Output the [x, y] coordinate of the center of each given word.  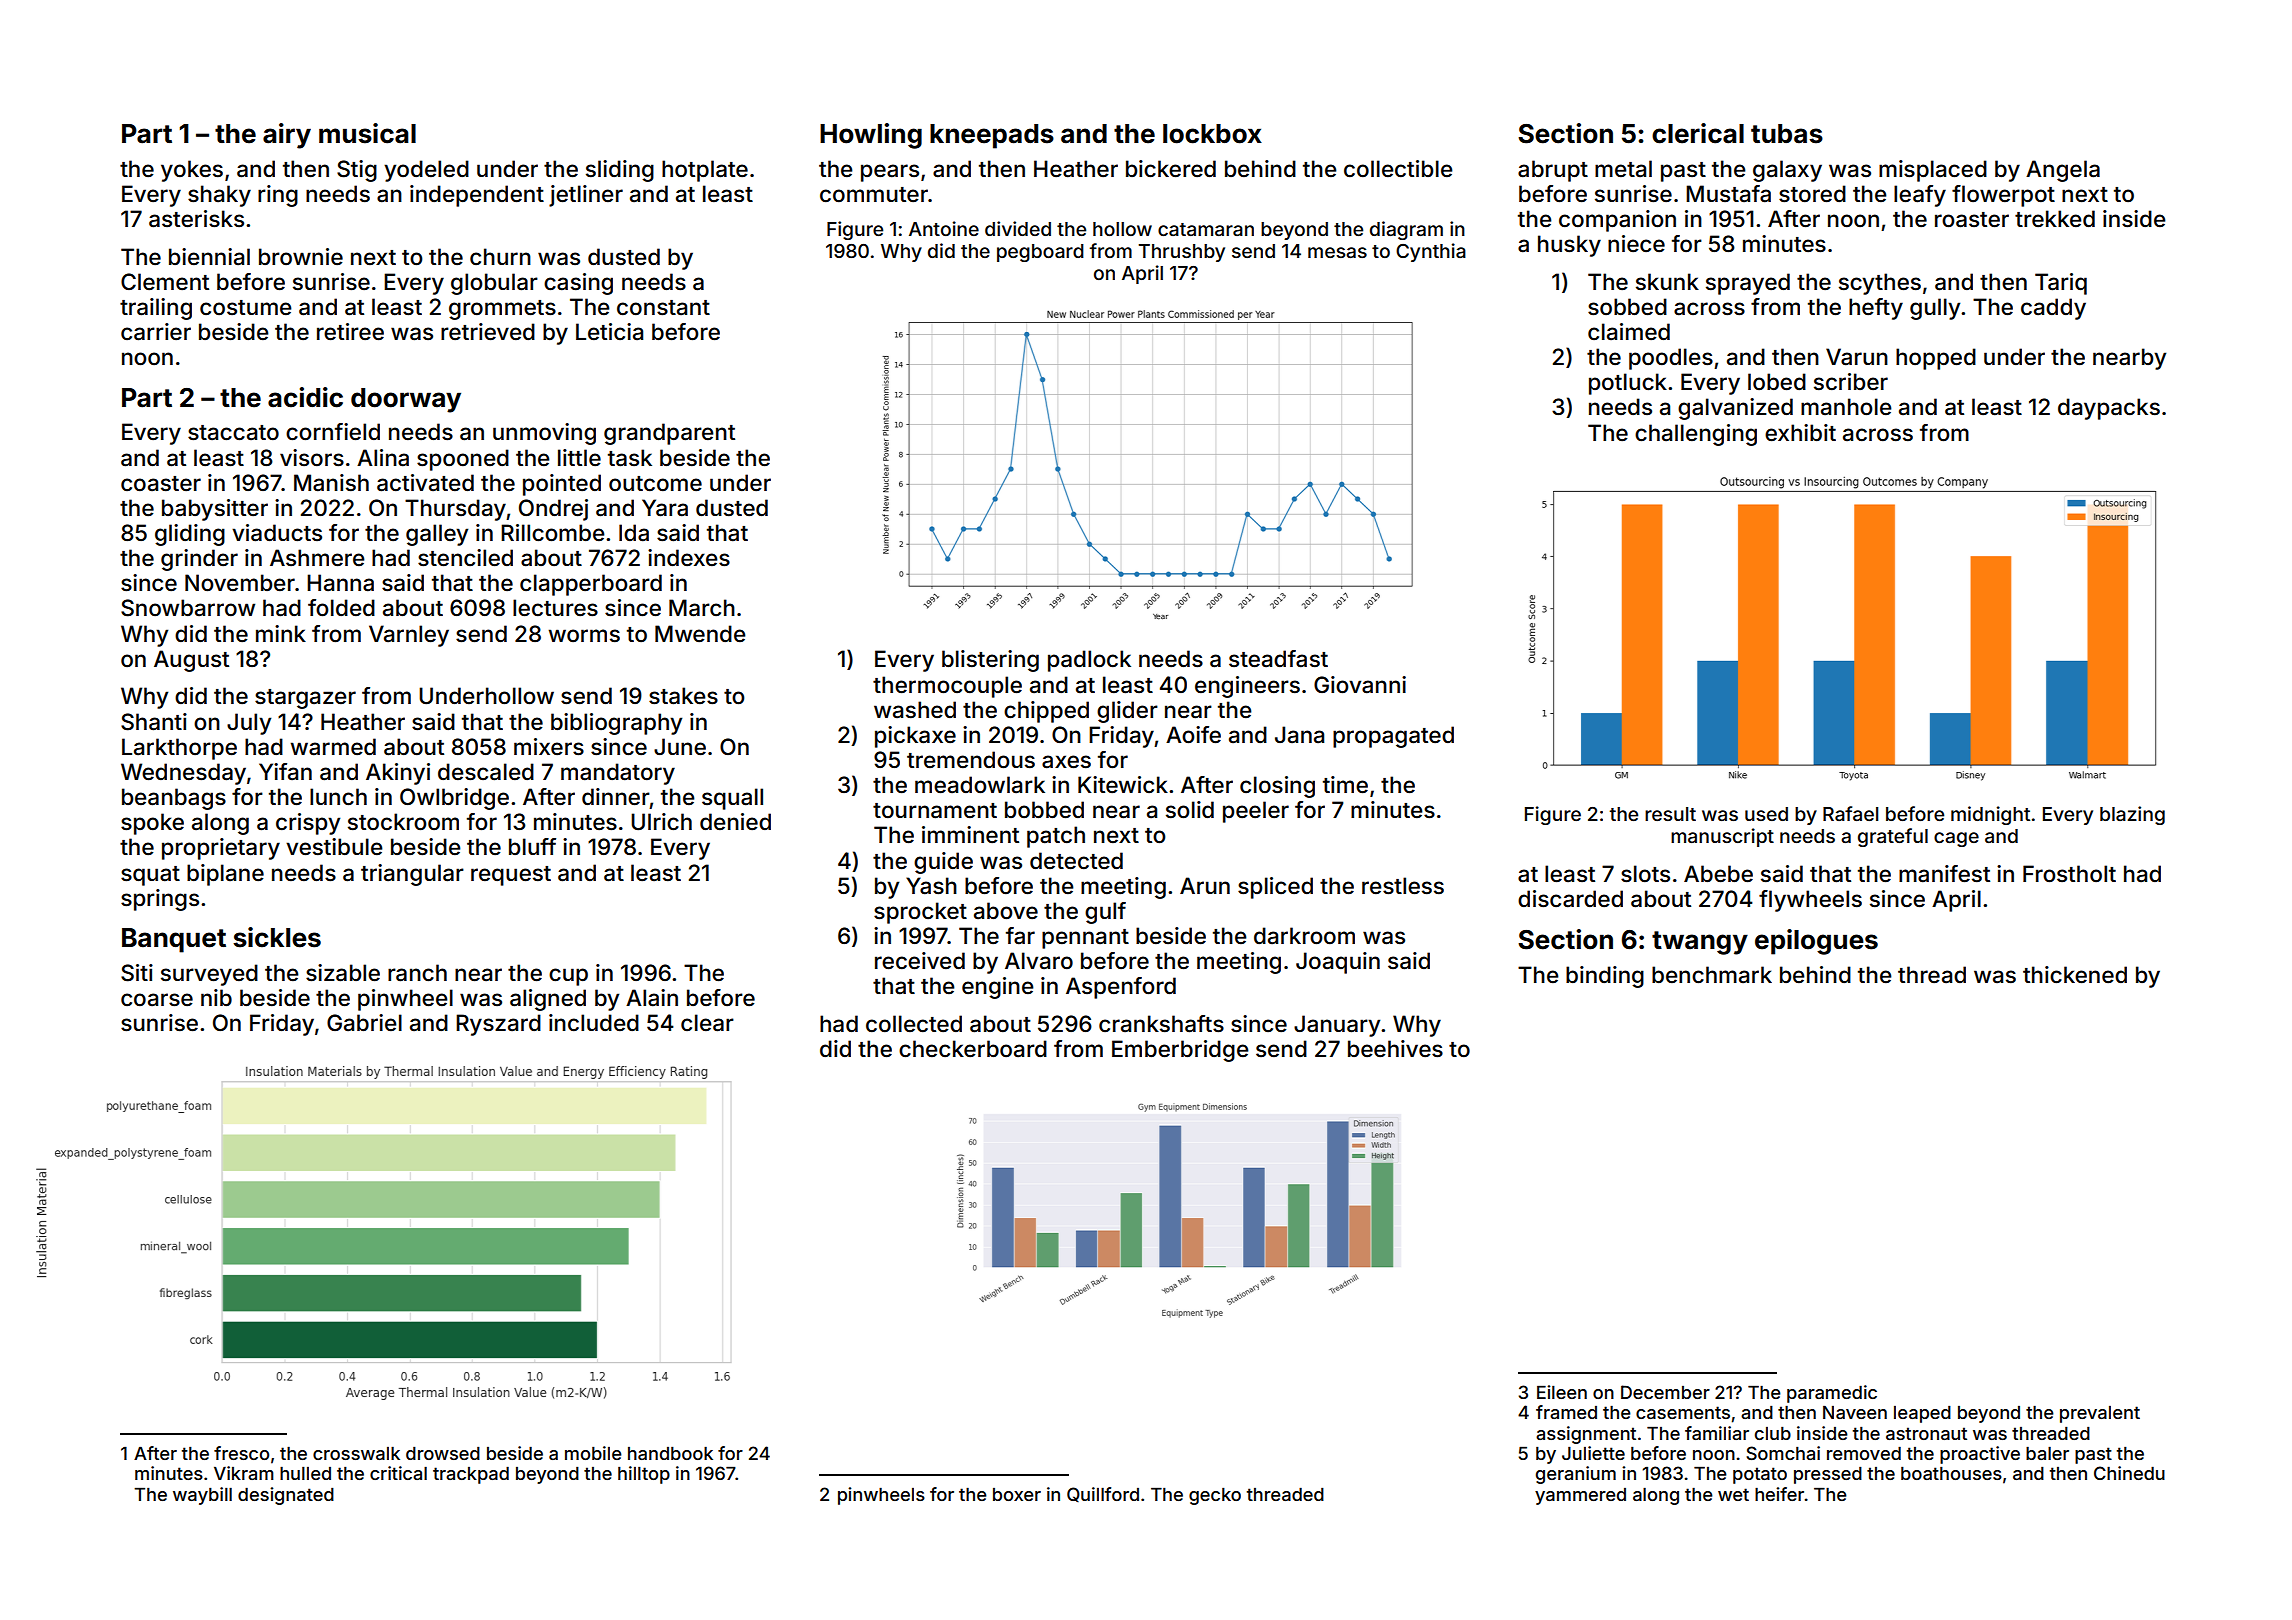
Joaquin [1338, 963]
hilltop [644, 1475]
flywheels [1810, 901]
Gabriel [364, 1023]
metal [1623, 169]
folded [341, 608]
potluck [1628, 384]
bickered [1171, 169]
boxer [1017, 1494]
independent [477, 196]
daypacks [2109, 409]
